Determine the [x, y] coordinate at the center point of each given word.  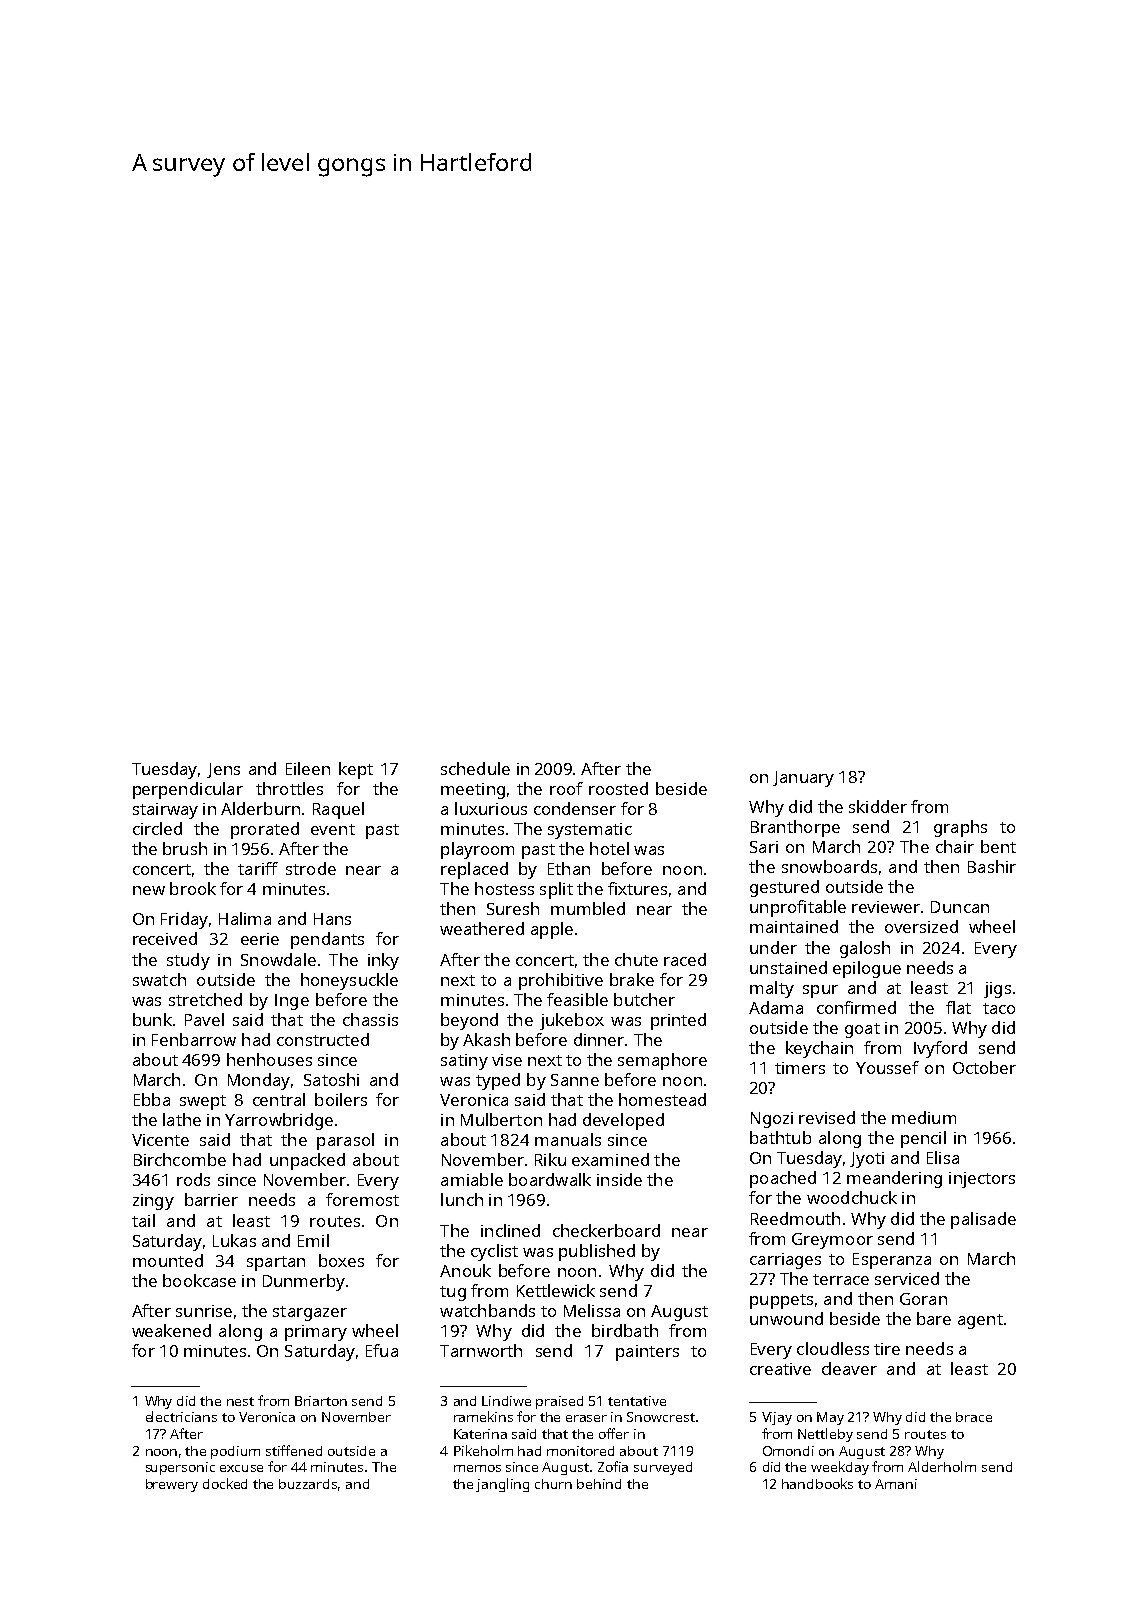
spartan [276, 1263]
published [597, 1252]
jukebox [572, 1021]
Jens [223, 770]
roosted [618, 788]
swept [203, 1102]
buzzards [308, 1484]
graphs [960, 828]
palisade [983, 1220]
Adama [776, 1007]
